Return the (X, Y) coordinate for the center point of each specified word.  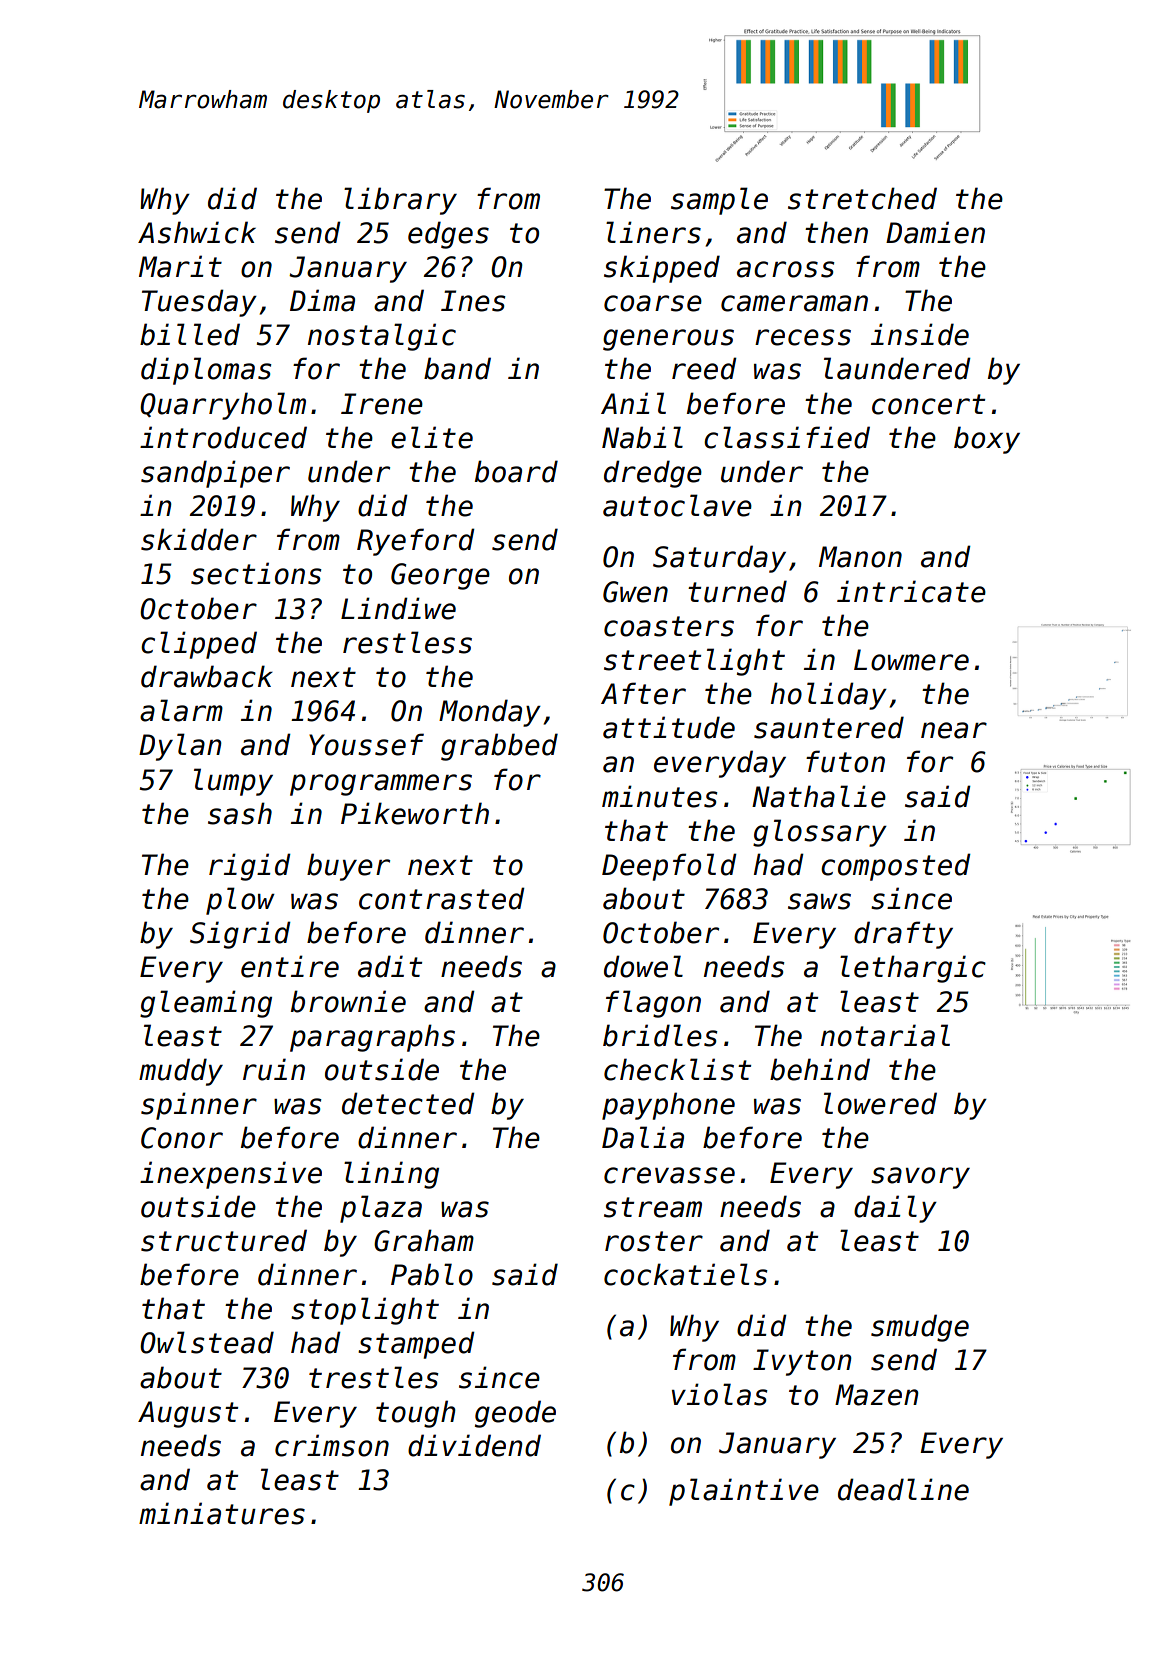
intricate (911, 591)
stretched (862, 198)
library (400, 201)
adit (390, 966)
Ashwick (197, 232)
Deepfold (669, 867)
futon (845, 761)
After (643, 693)
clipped (199, 645)
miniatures (222, 1513)
